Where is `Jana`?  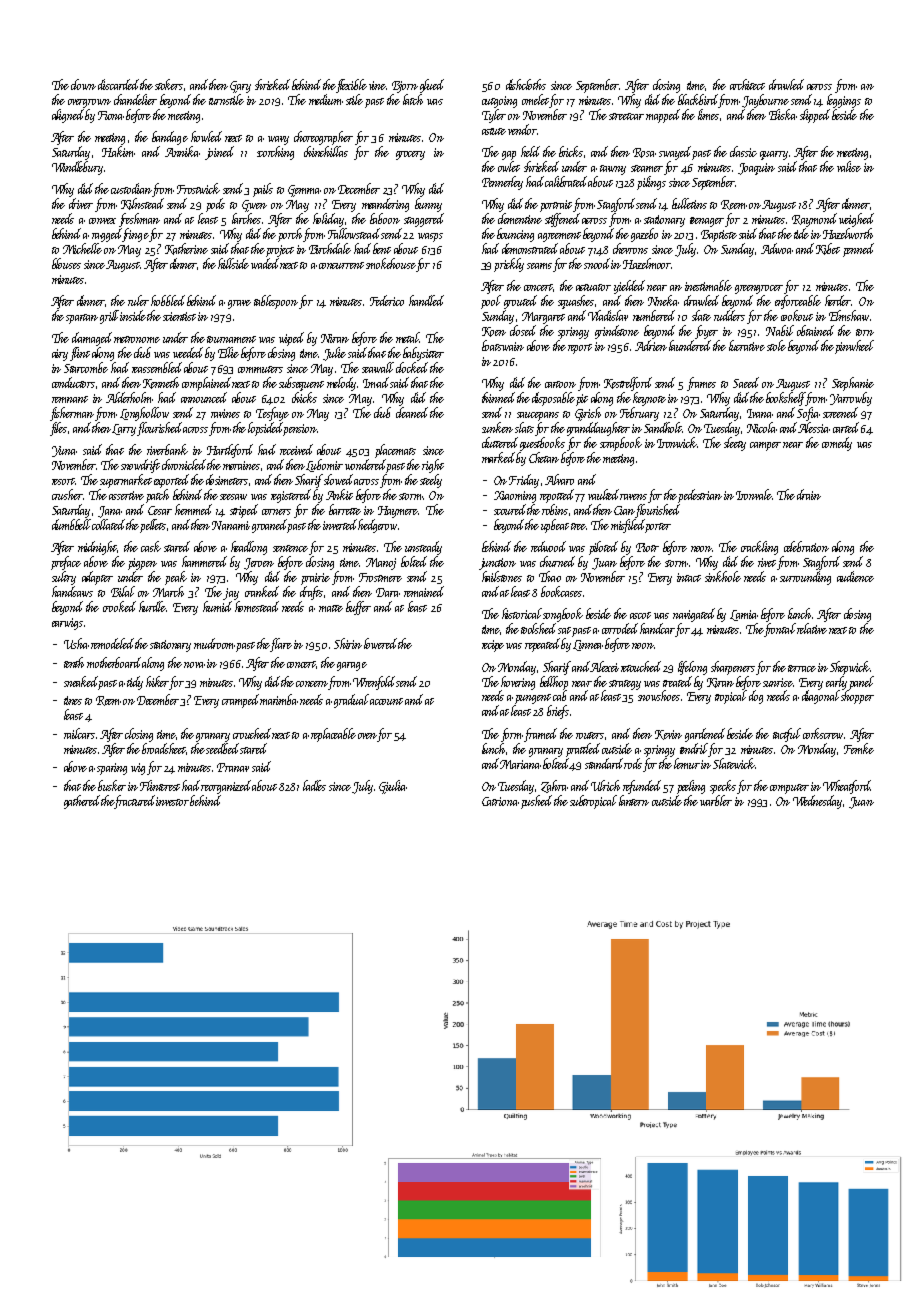
Jana is located at coordinates (110, 512).
